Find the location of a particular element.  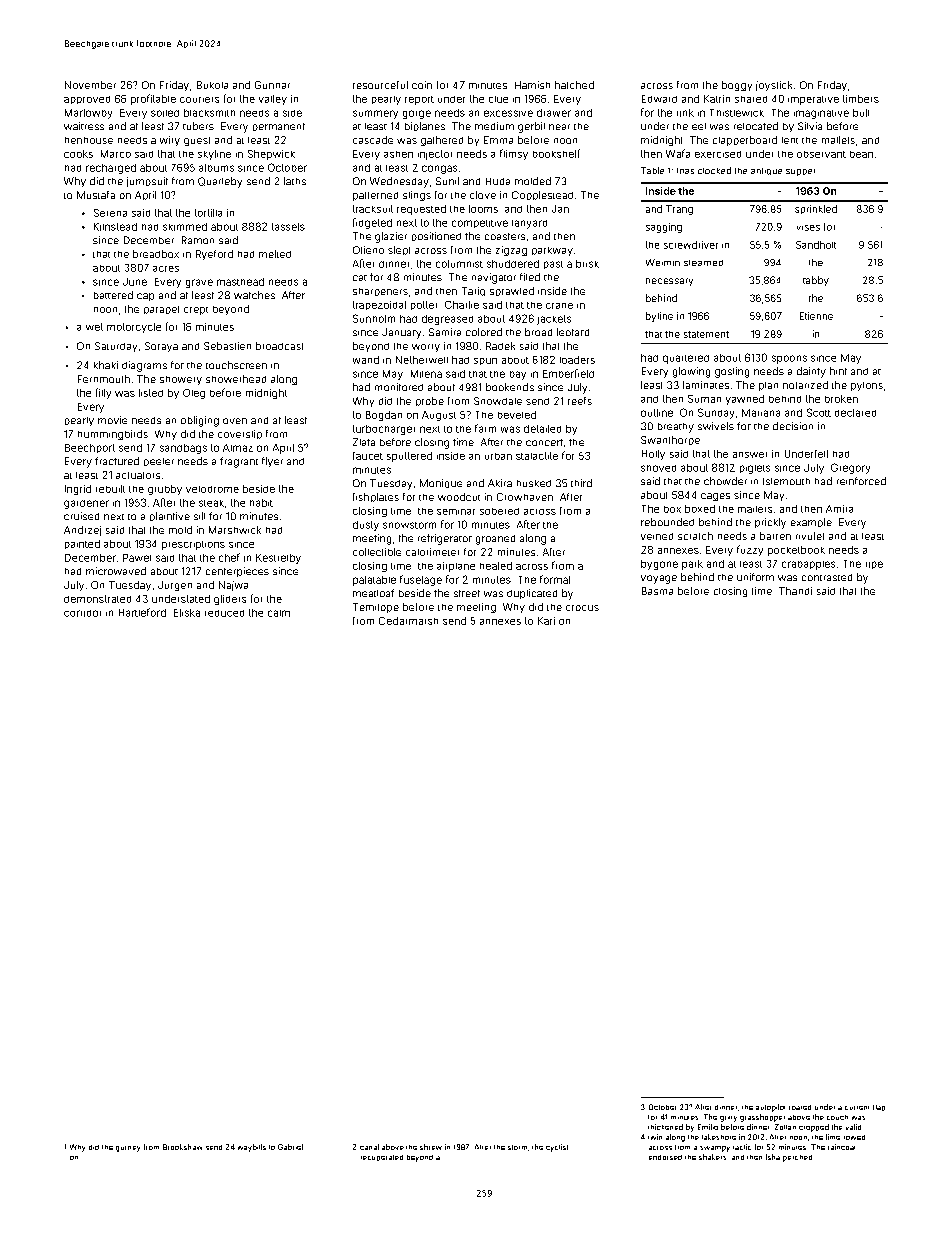

shrew is located at coordinates (431, 1147).
